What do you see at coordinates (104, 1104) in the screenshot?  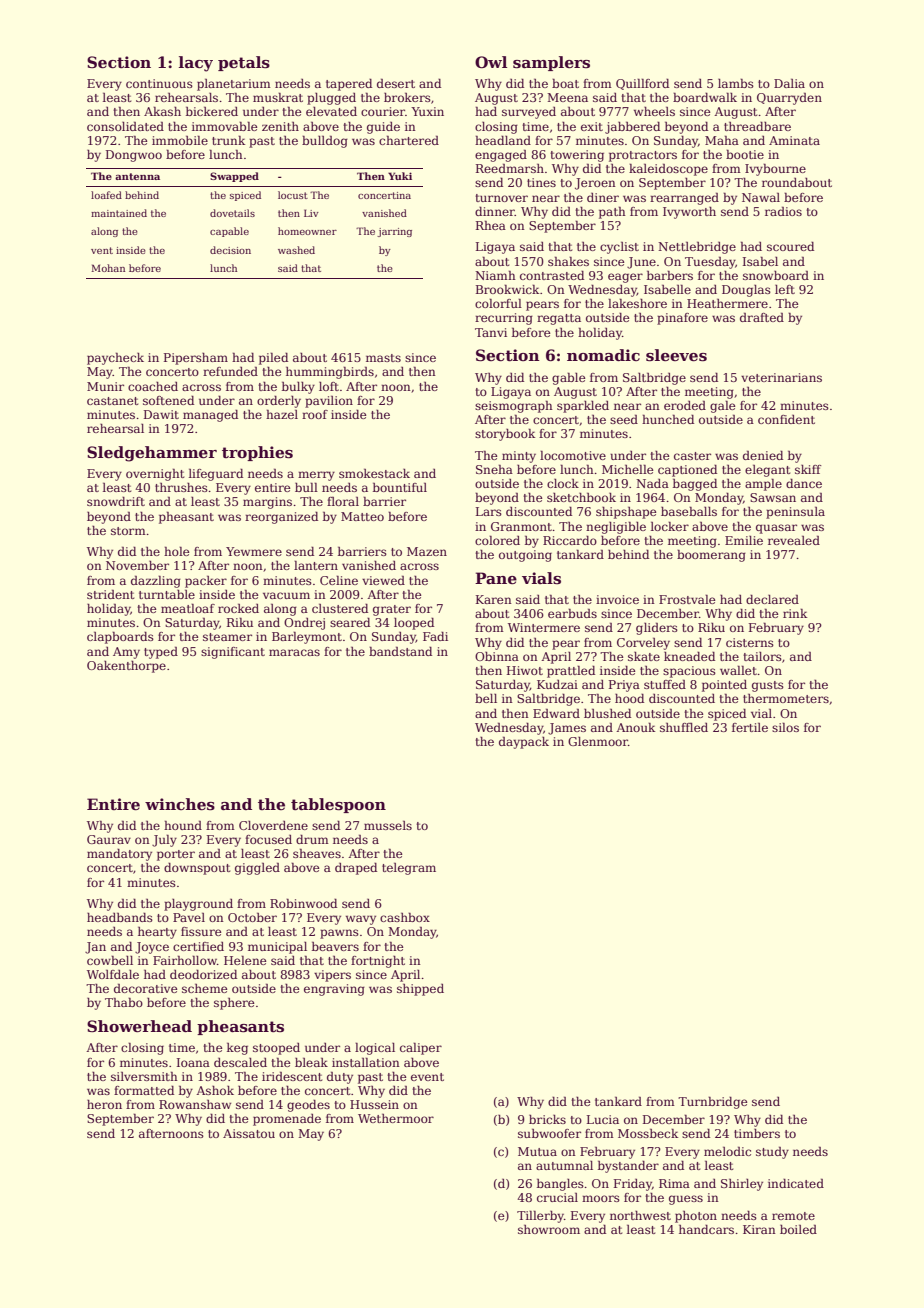 I see `heron` at bounding box center [104, 1104].
